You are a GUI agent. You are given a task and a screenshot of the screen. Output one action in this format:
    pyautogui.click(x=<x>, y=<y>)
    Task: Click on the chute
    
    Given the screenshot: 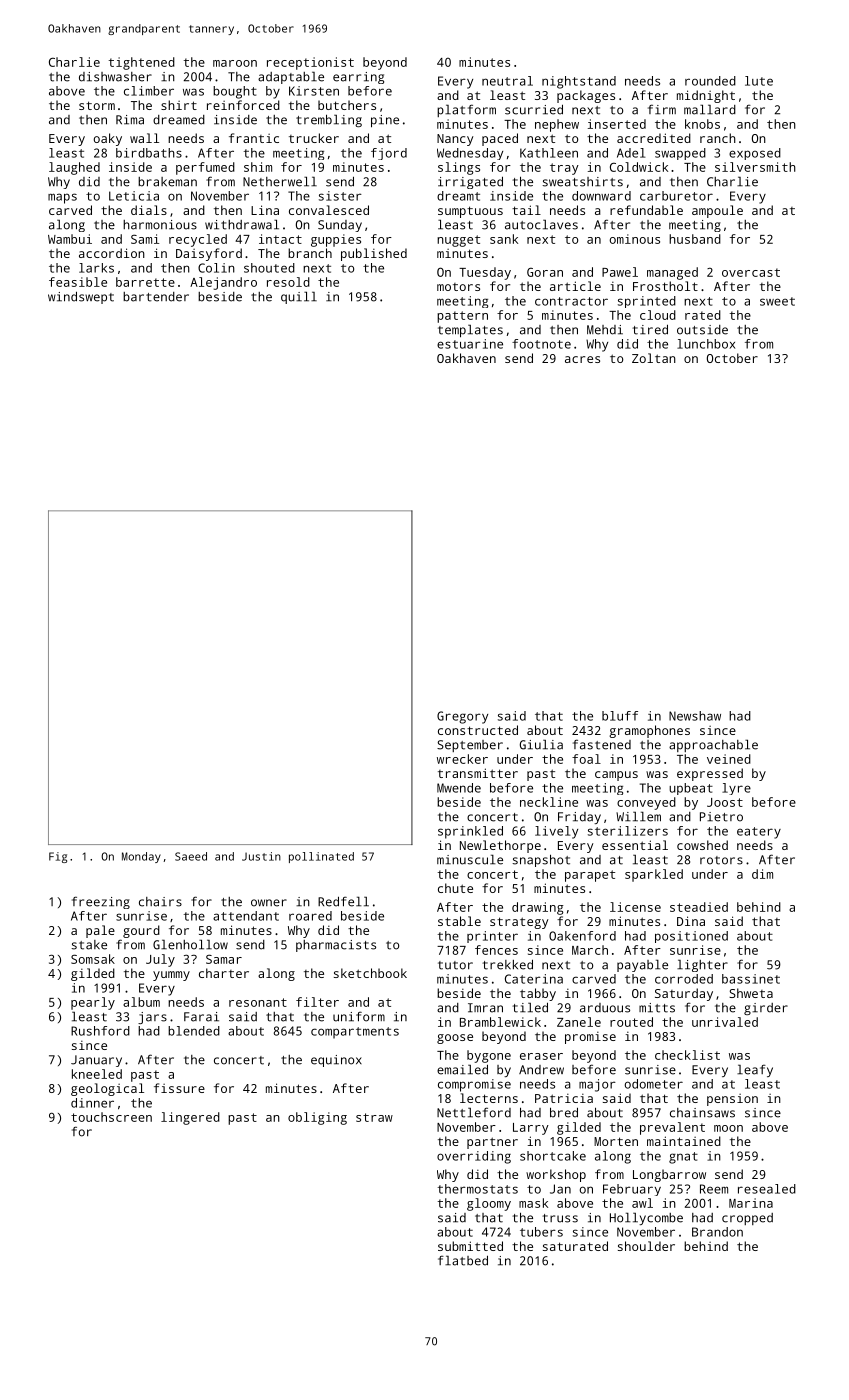 What is the action you would take?
    pyautogui.click(x=455, y=888)
